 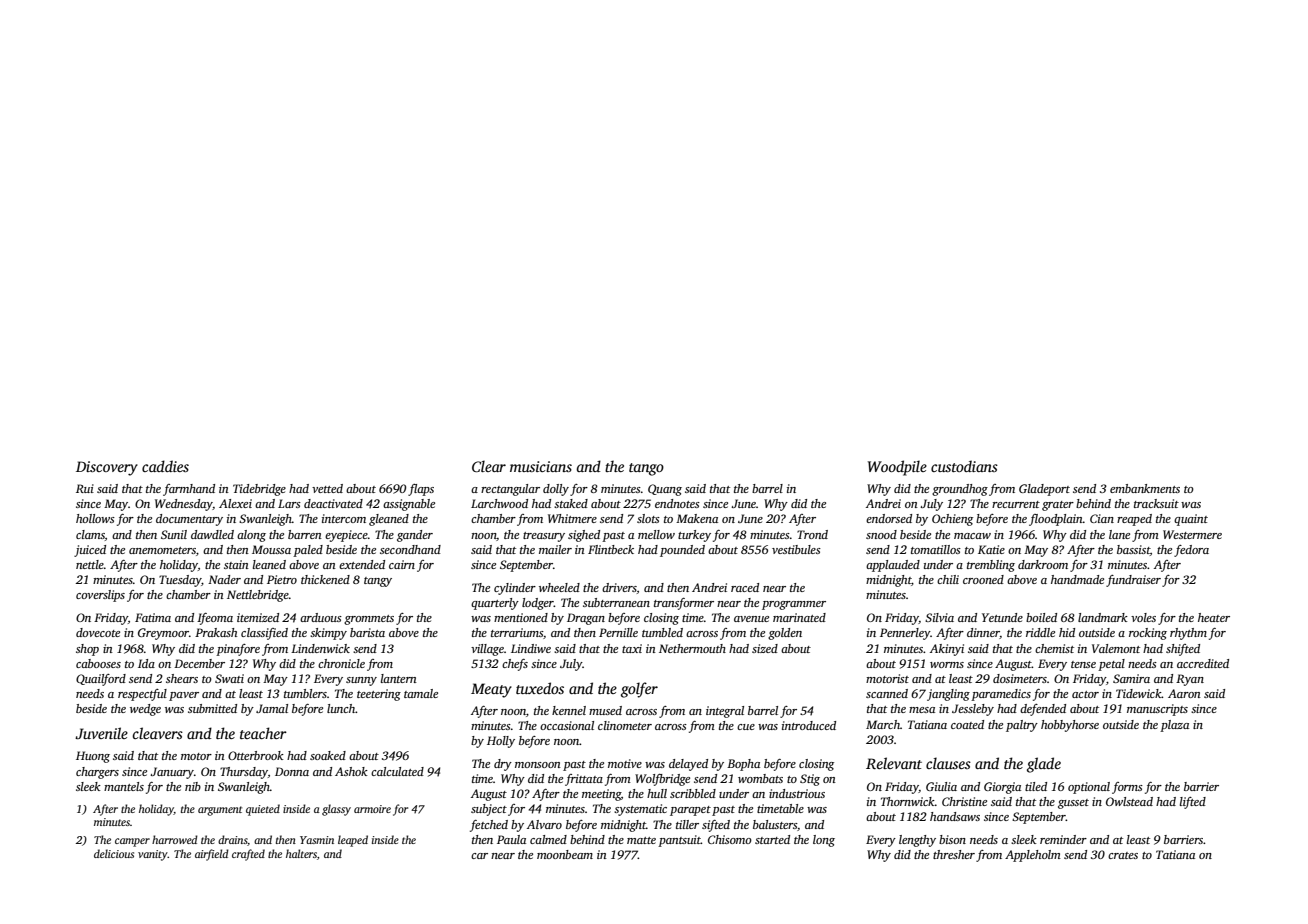 I want to click on nib, so click(x=193, y=786).
